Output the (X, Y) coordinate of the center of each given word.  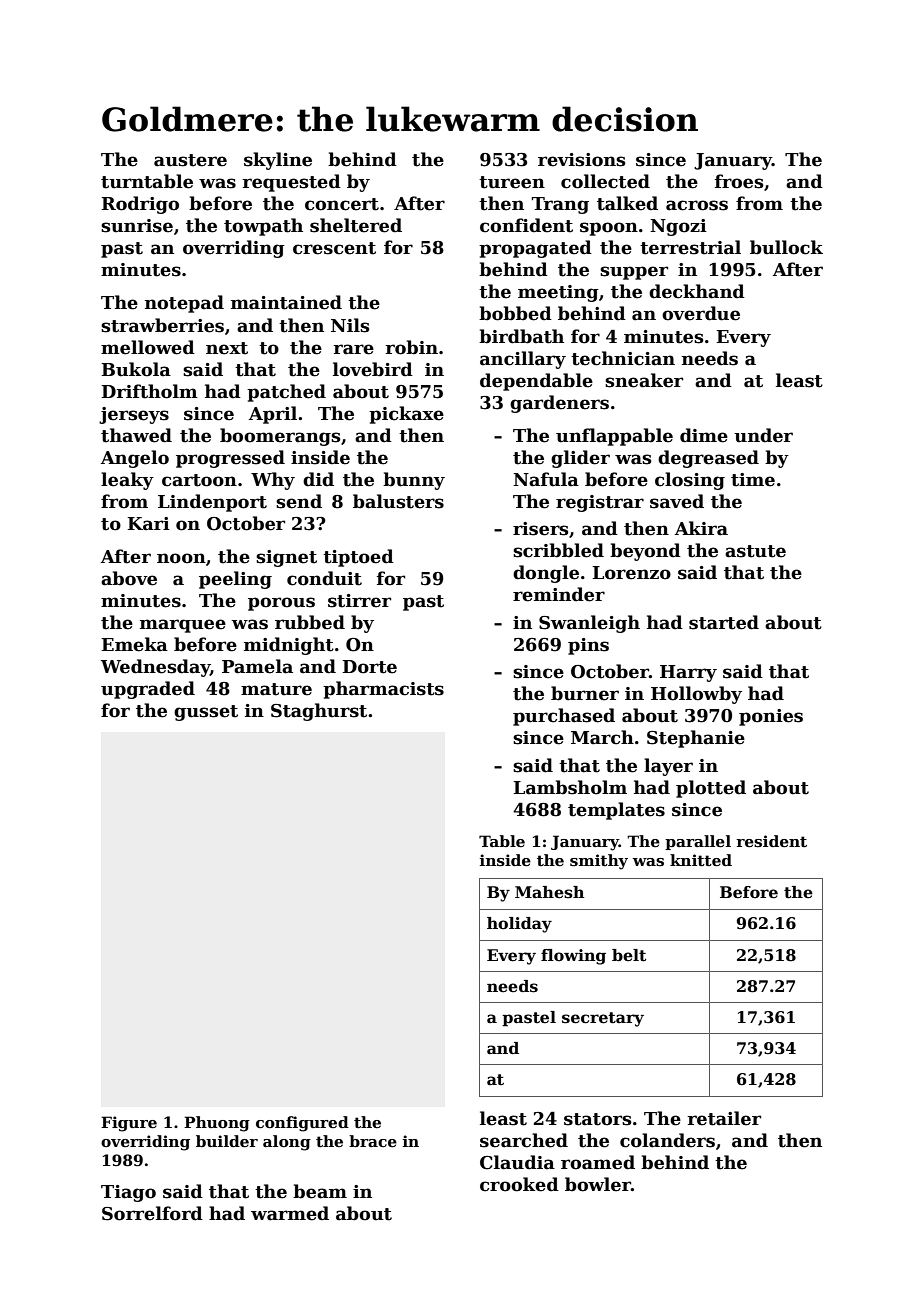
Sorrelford (152, 1213)
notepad (184, 304)
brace (373, 1141)
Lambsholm (570, 787)
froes (739, 181)
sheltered (356, 225)
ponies (771, 717)
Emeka (134, 644)
